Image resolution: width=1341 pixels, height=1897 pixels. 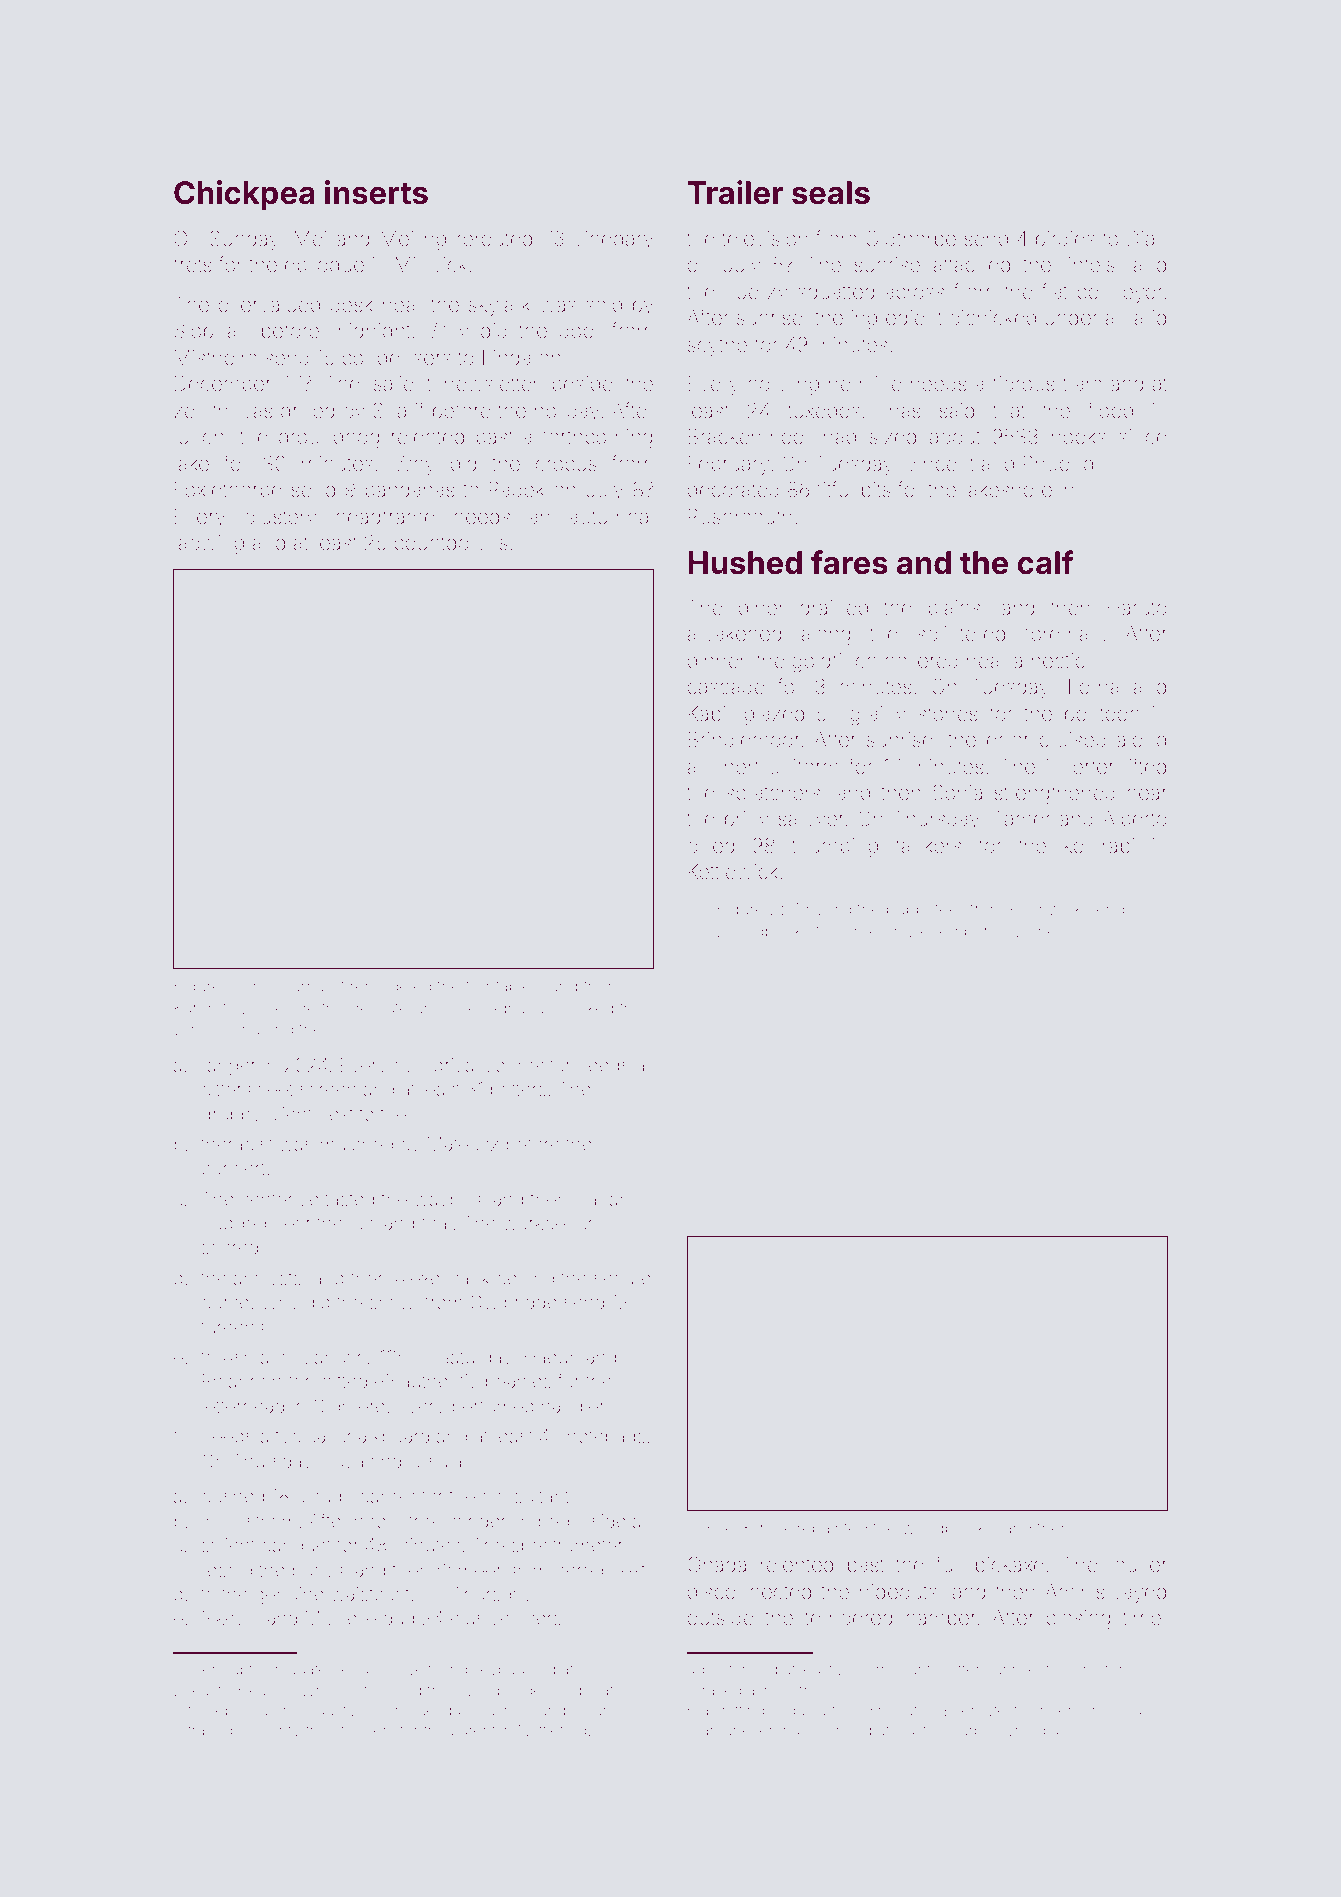 What do you see at coordinates (349, 1199) in the screenshot?
I see `tasted` at bounding box center [349, 1199].
